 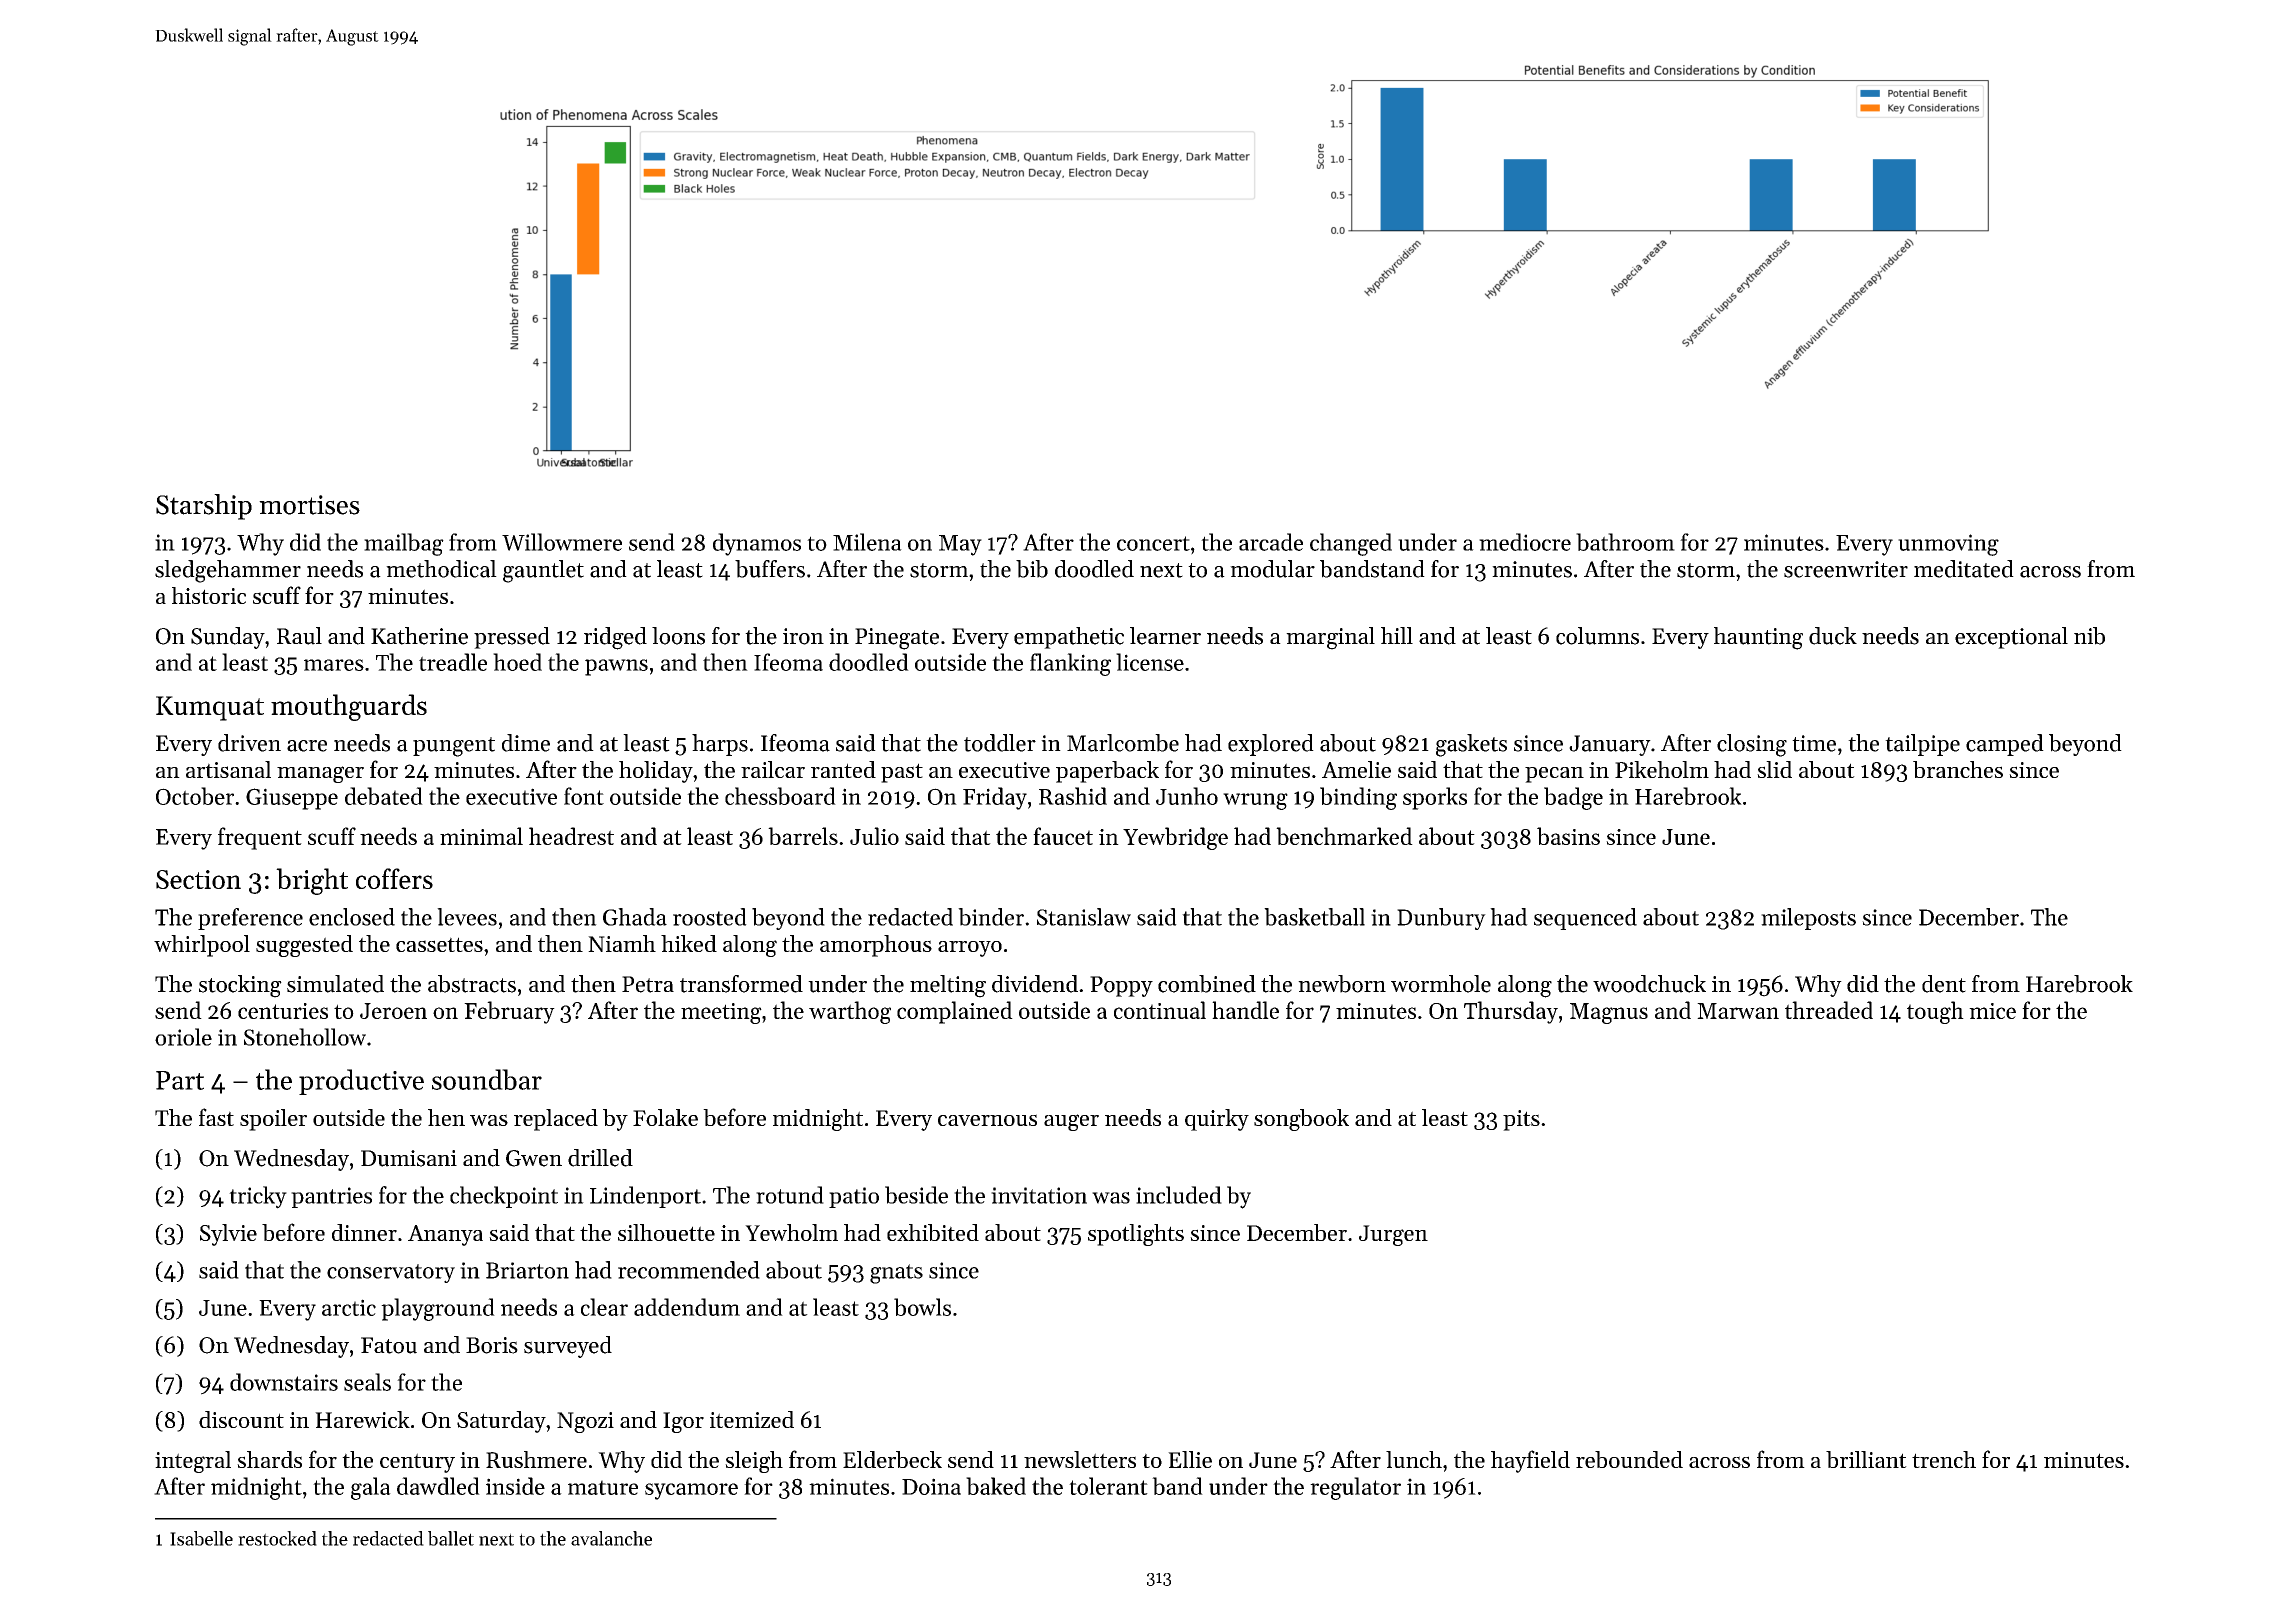 I want to click on screenwriter, so click(x=1846, y=569).
